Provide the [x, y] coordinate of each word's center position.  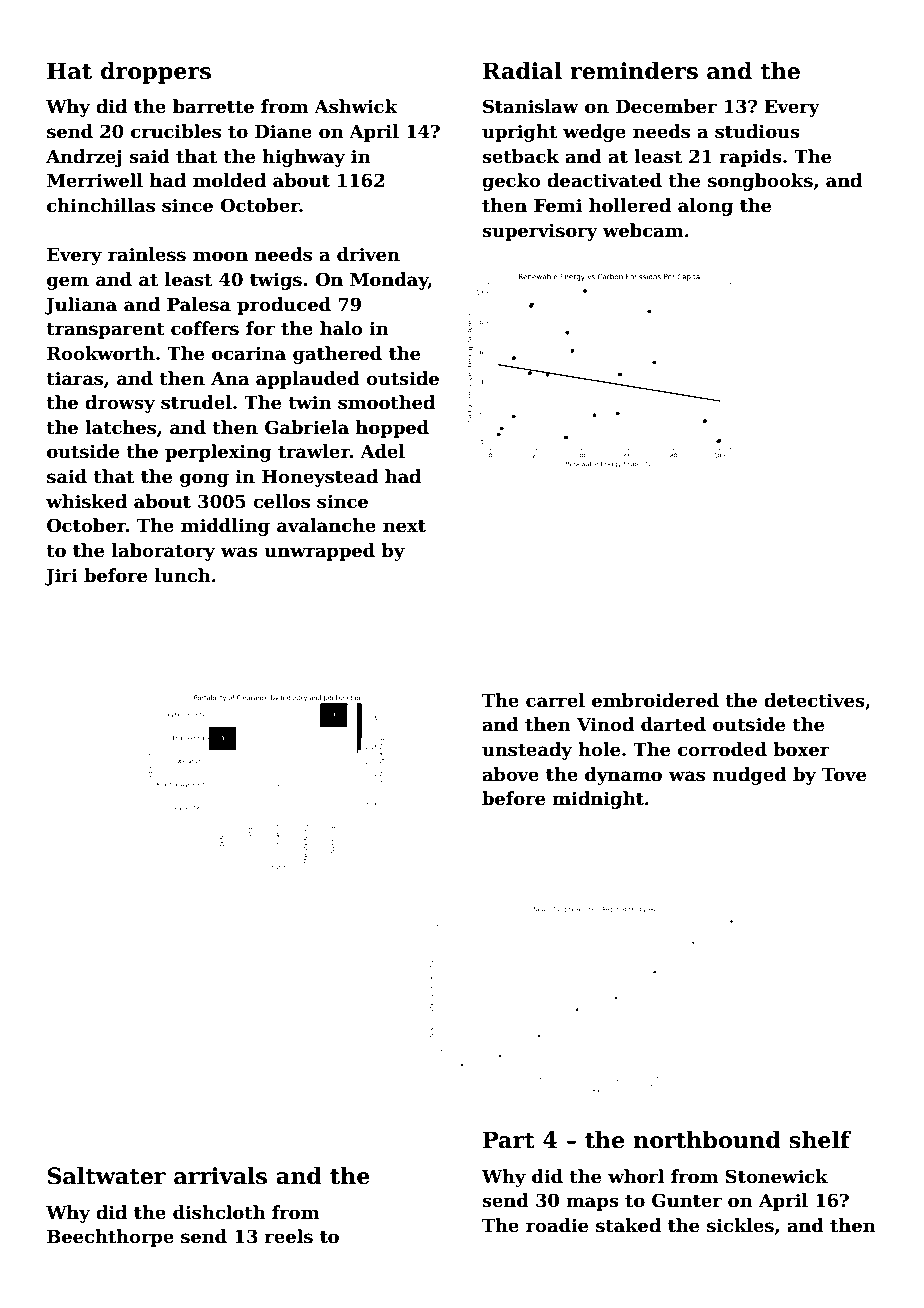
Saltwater [106, 1176]
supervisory [540, 232]
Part [509, 1140]
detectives [814, 700]
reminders [634, 71]
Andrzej [84, 158]
